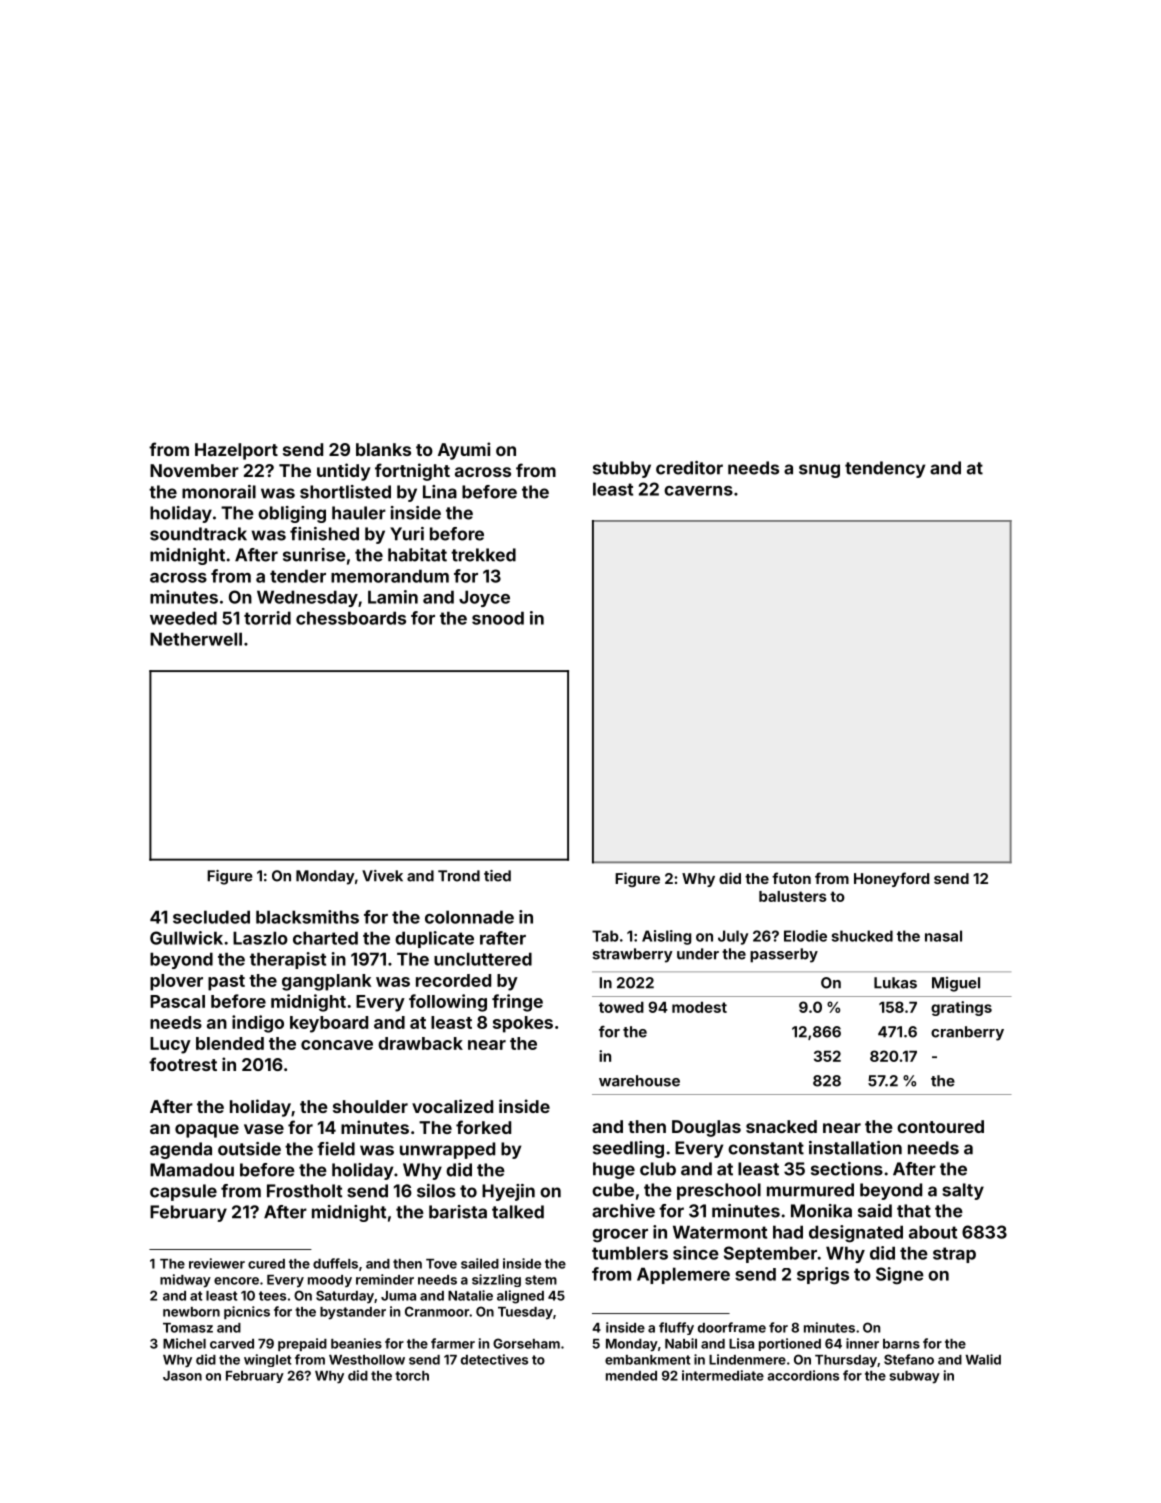  Describe the element at coordinates (967, 1033) in the screenshot. I see `cranberry` at that location.
